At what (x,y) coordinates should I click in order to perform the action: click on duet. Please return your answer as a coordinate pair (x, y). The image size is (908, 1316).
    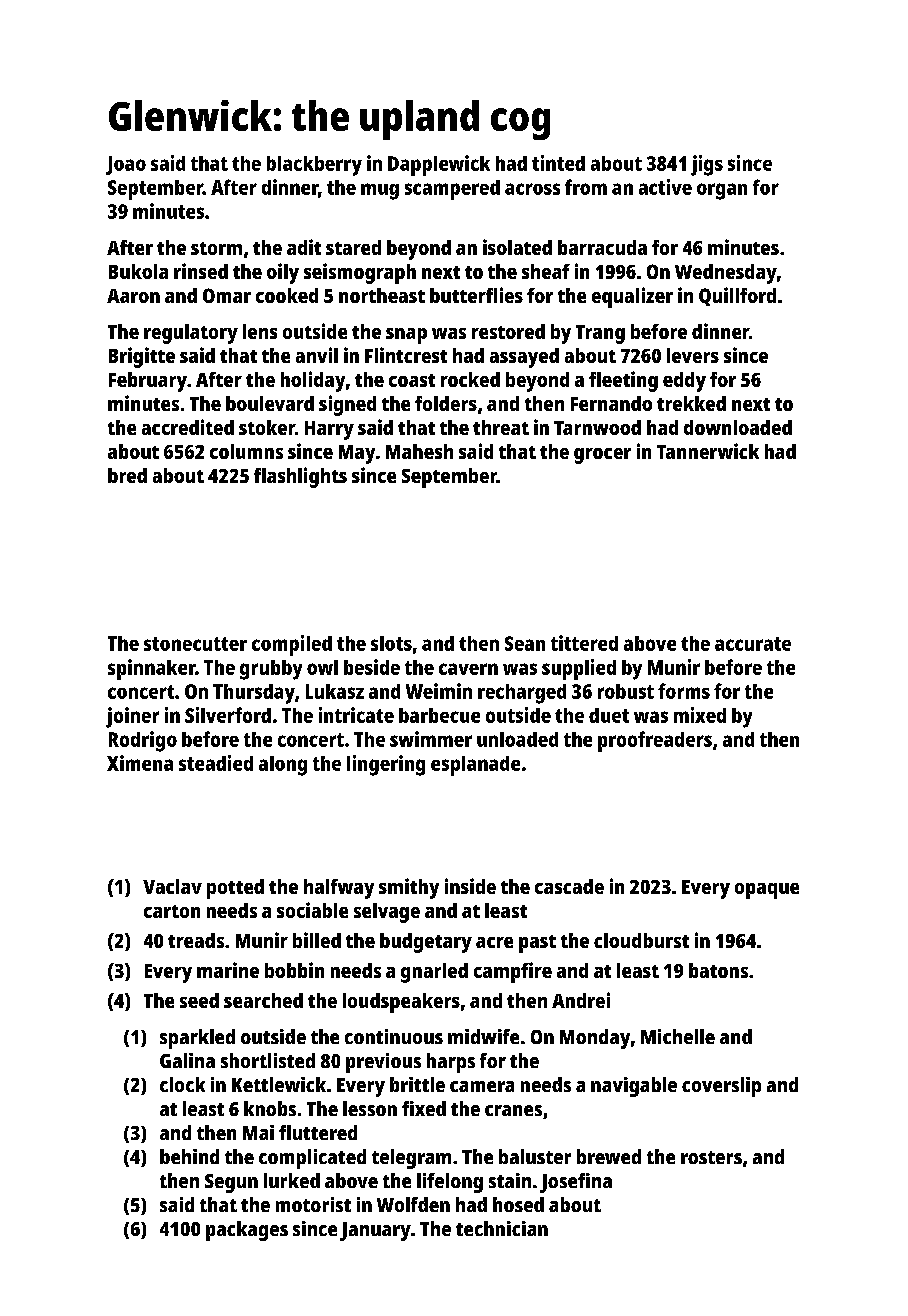
    Looking at the image, I should click on (609, 715).
